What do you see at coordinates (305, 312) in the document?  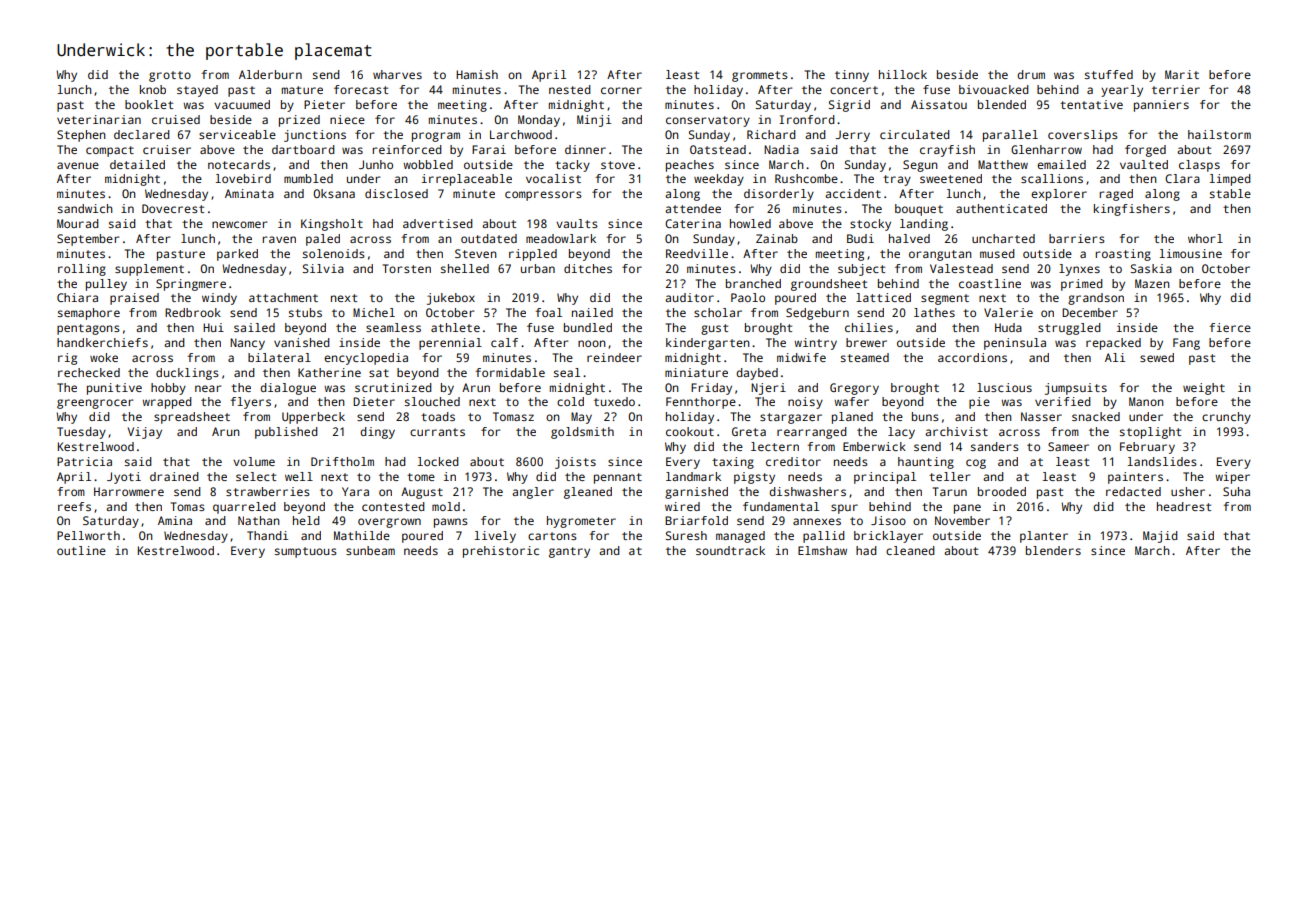 I see `stubs` at bounding box center [305, 312].
